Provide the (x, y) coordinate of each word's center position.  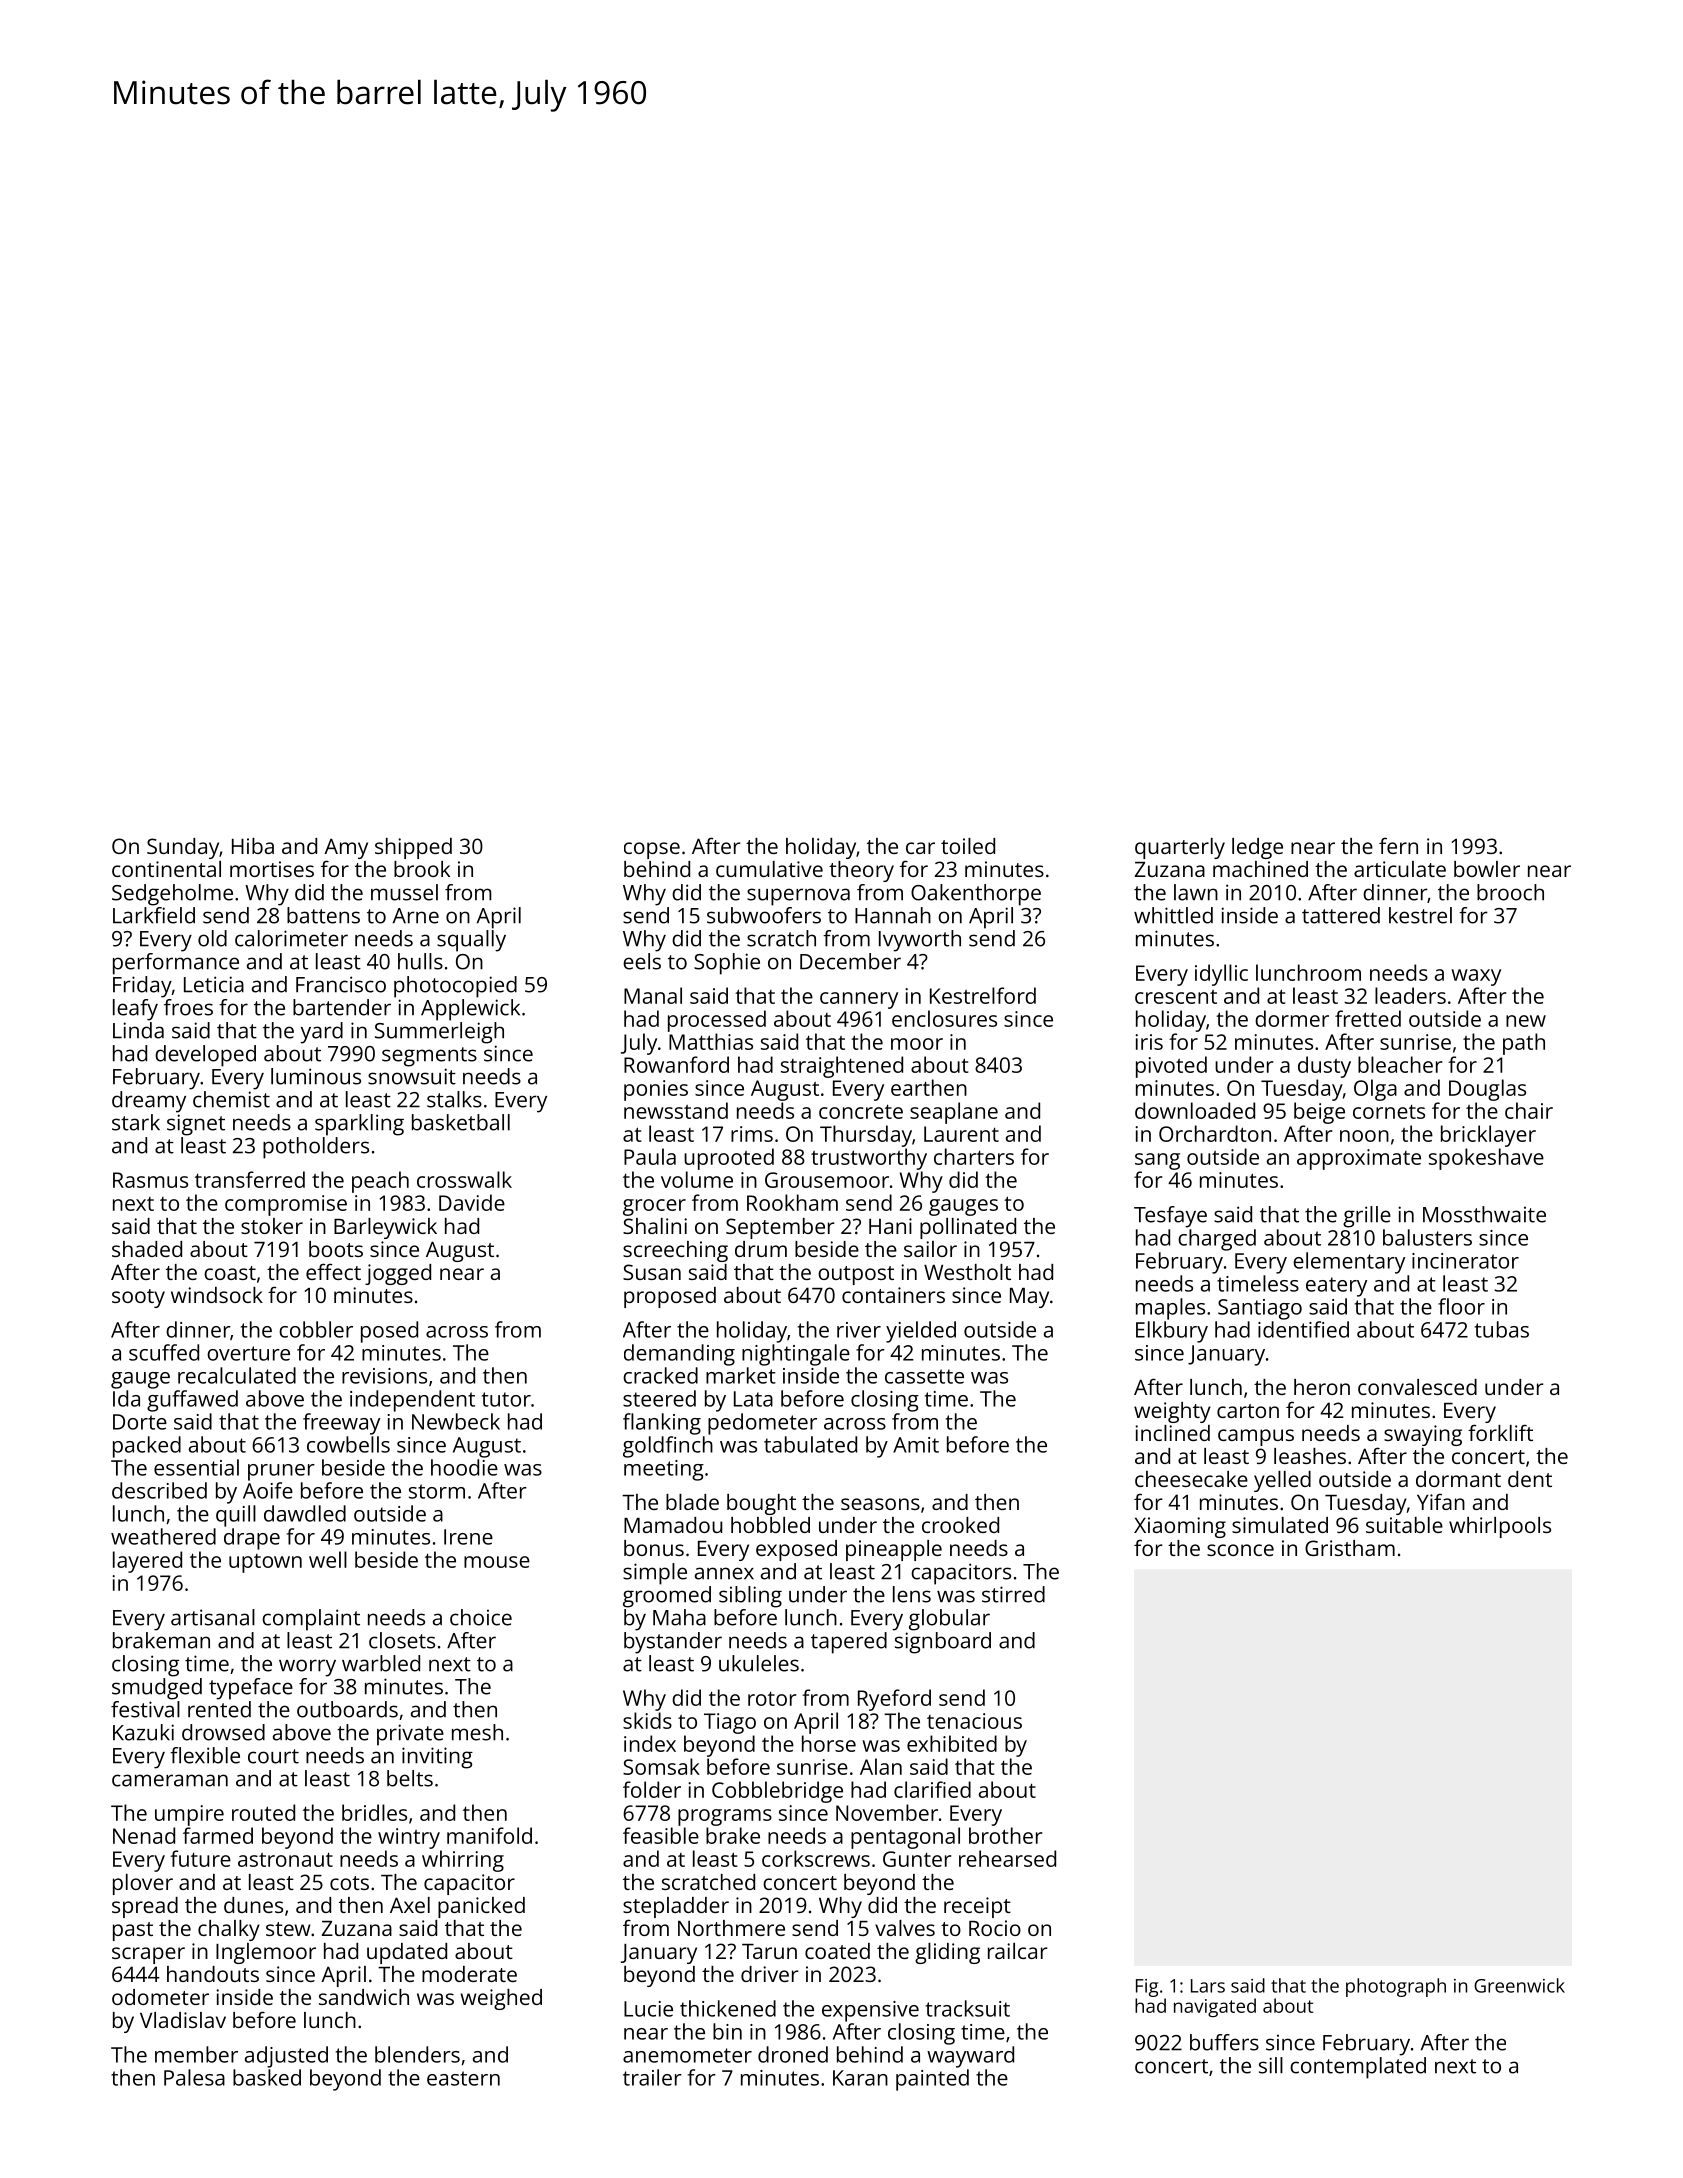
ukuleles (759, 1663)
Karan (860, 2078)
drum (761, 1249)
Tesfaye (1170, 1217)
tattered (1341, 915)
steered (659, 1398)
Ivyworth (920, 941)
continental (166, 869)
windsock (217, 1295)
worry (307, 1668)
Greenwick (1519, 1985)
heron (1322, 1387)
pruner (281, 1472)
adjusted (286, 2057)
